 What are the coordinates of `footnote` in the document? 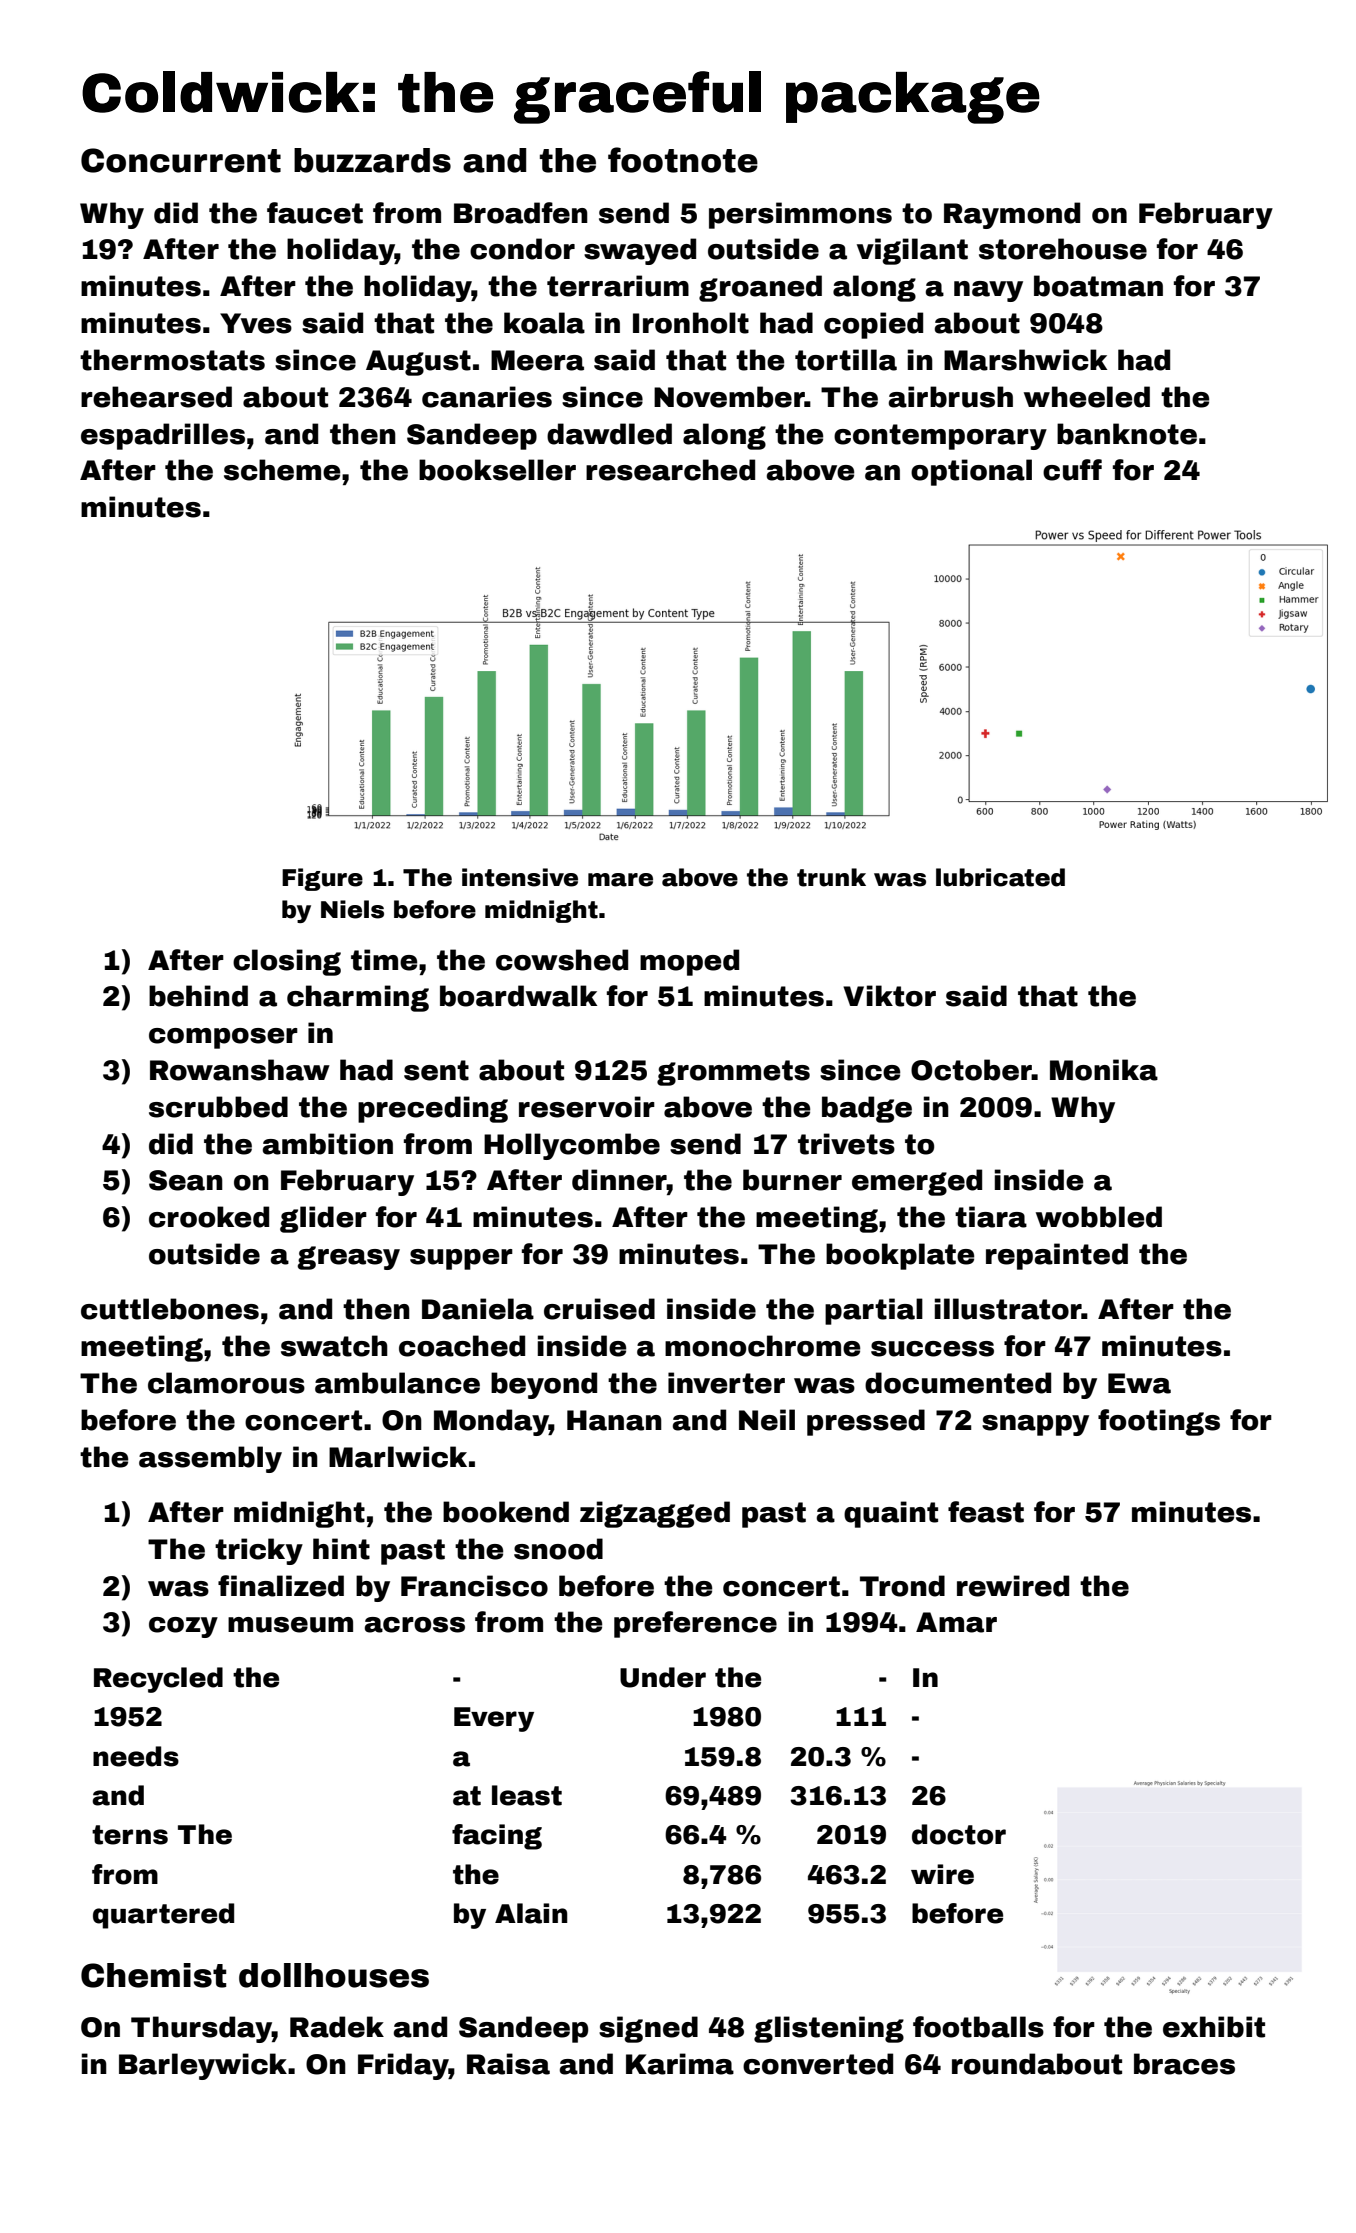 It's located at (683, 160).
